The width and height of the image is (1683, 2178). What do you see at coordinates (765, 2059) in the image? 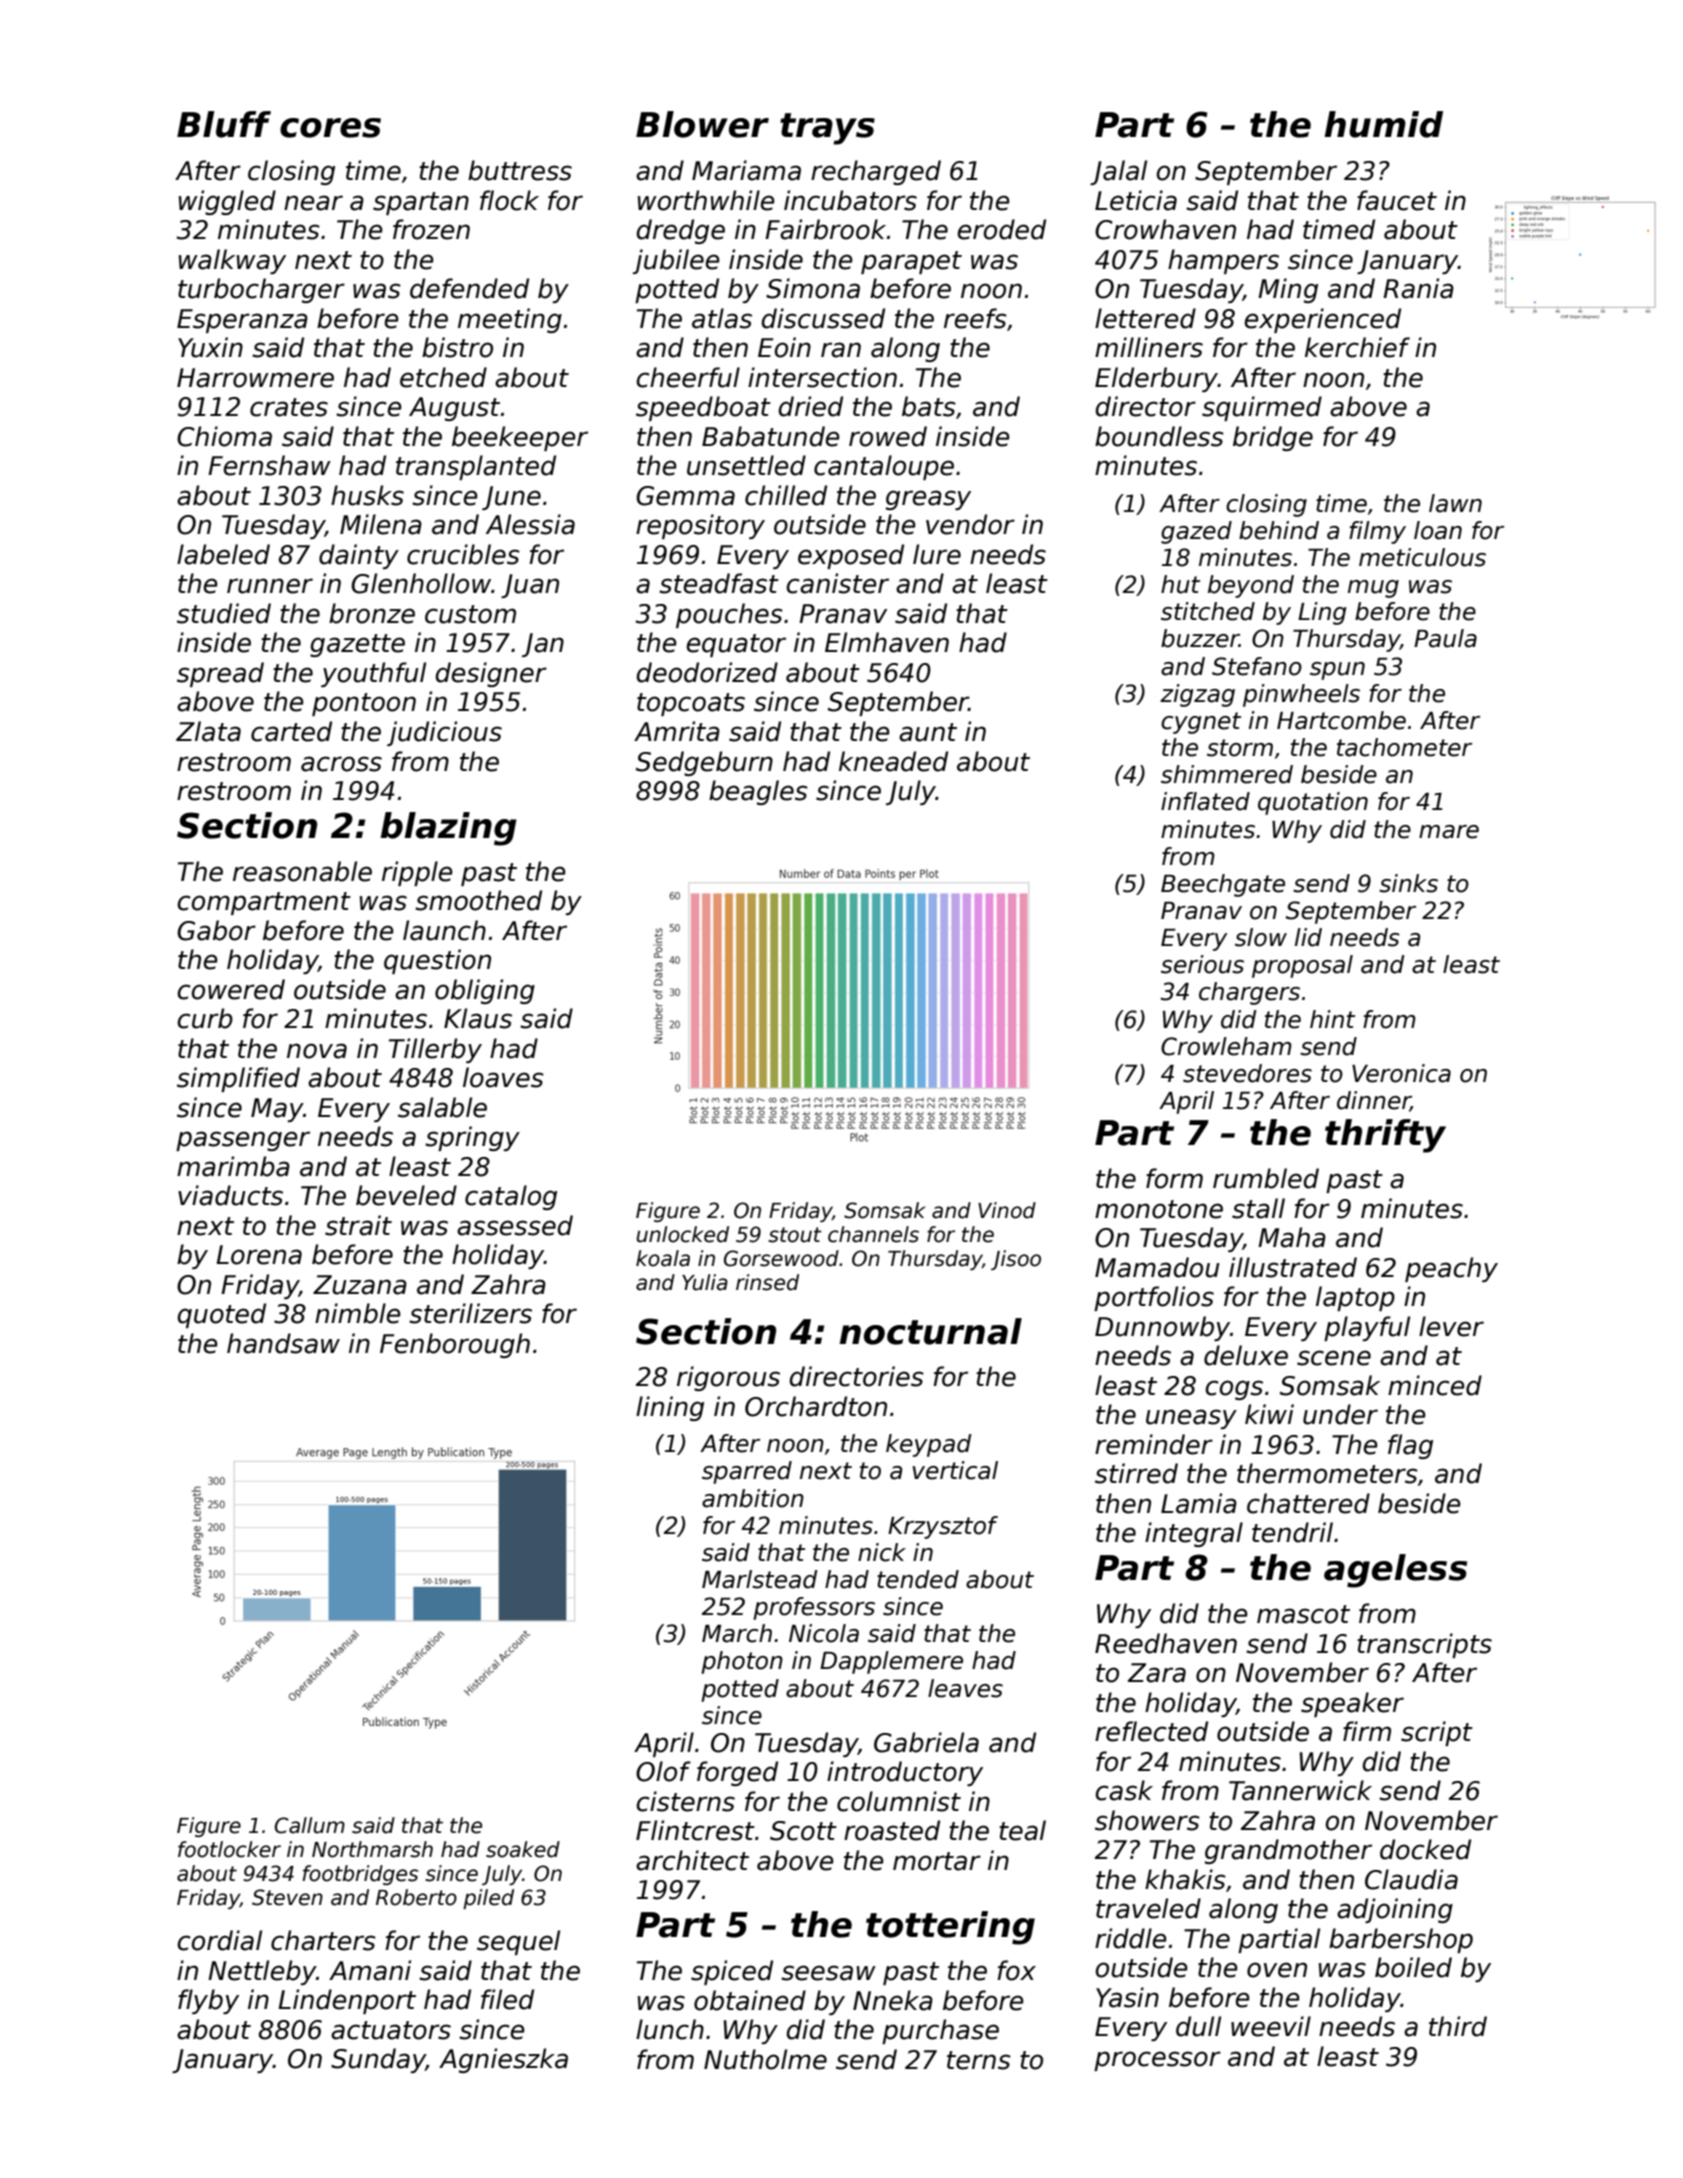
I see `Nutholme` at bounding box center [765, 2059].
